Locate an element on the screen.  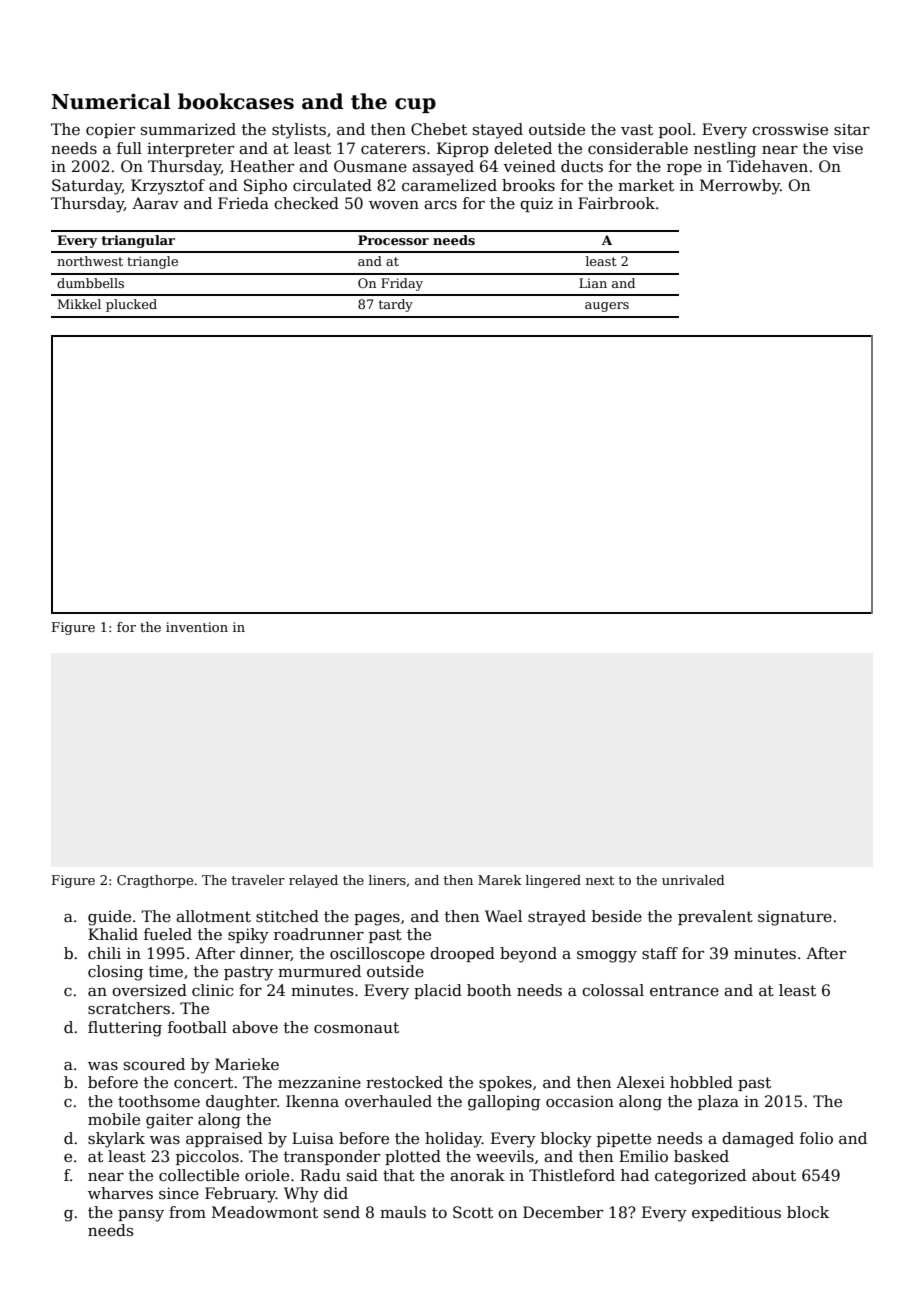
Saturday is located at coordinates (87, 187).
